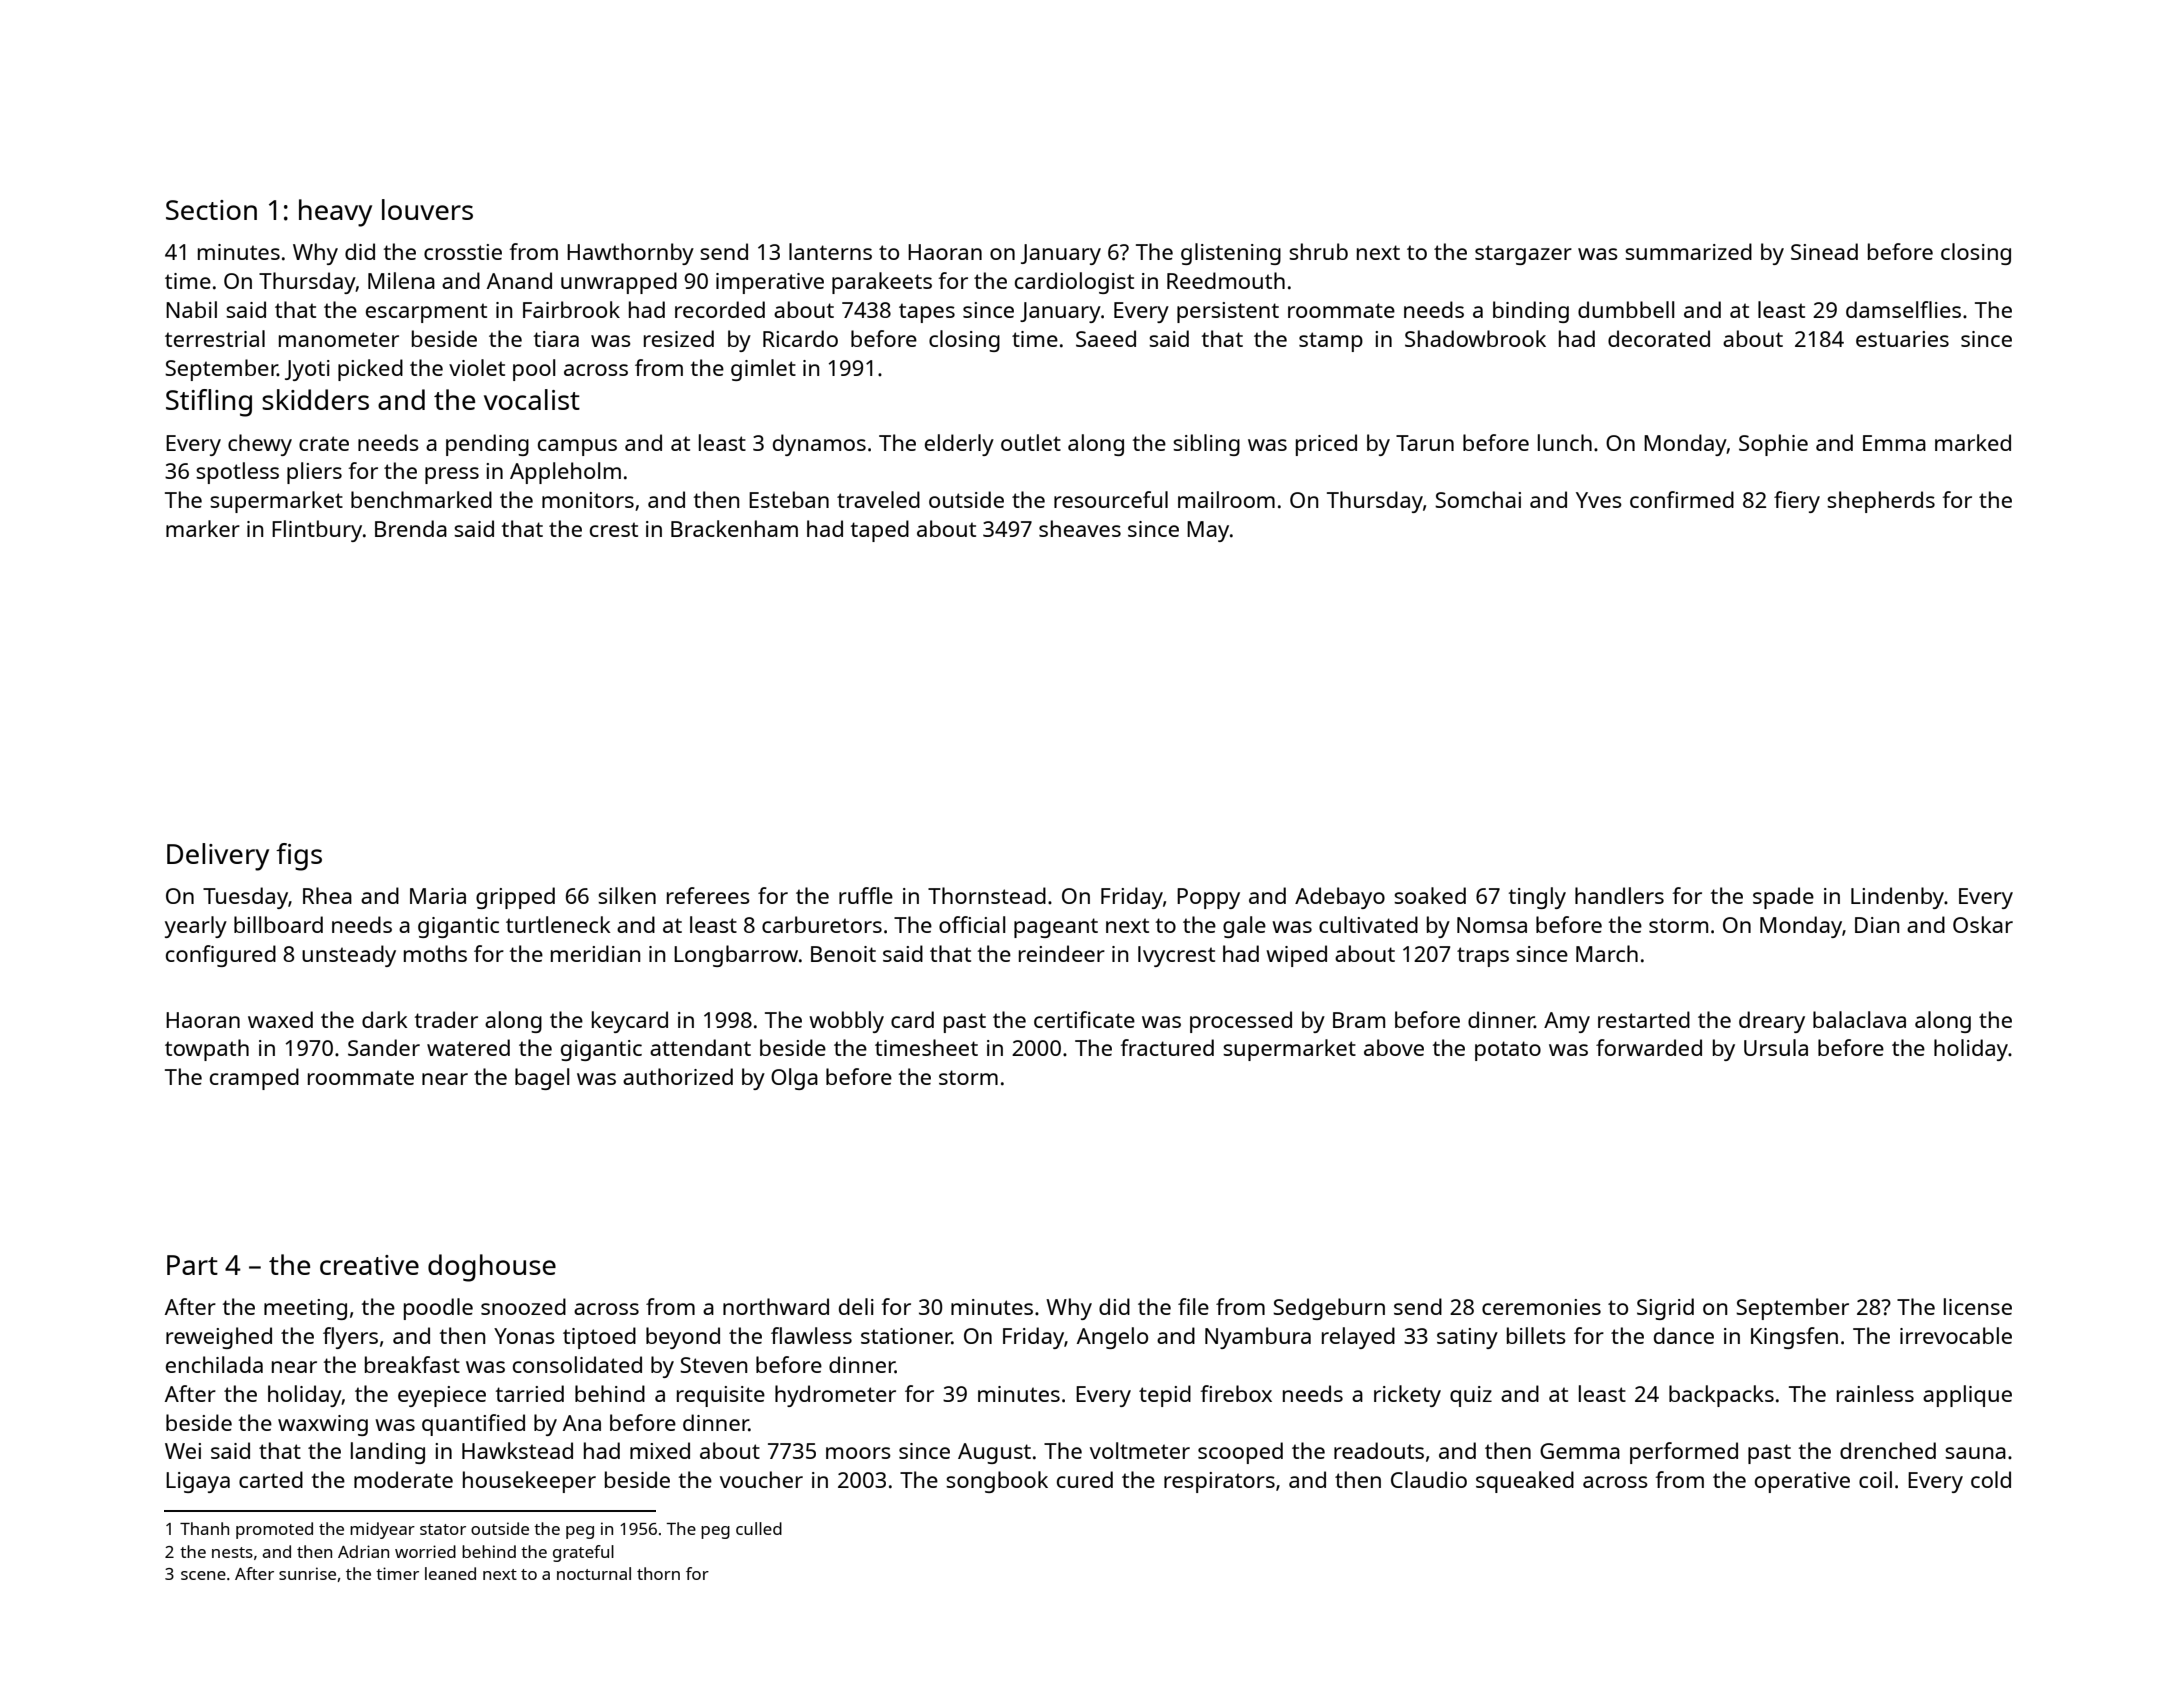 Image resolution: width=2178 pixels, height=1683 pixels. I want to click on Part, so click(192, 1265).
